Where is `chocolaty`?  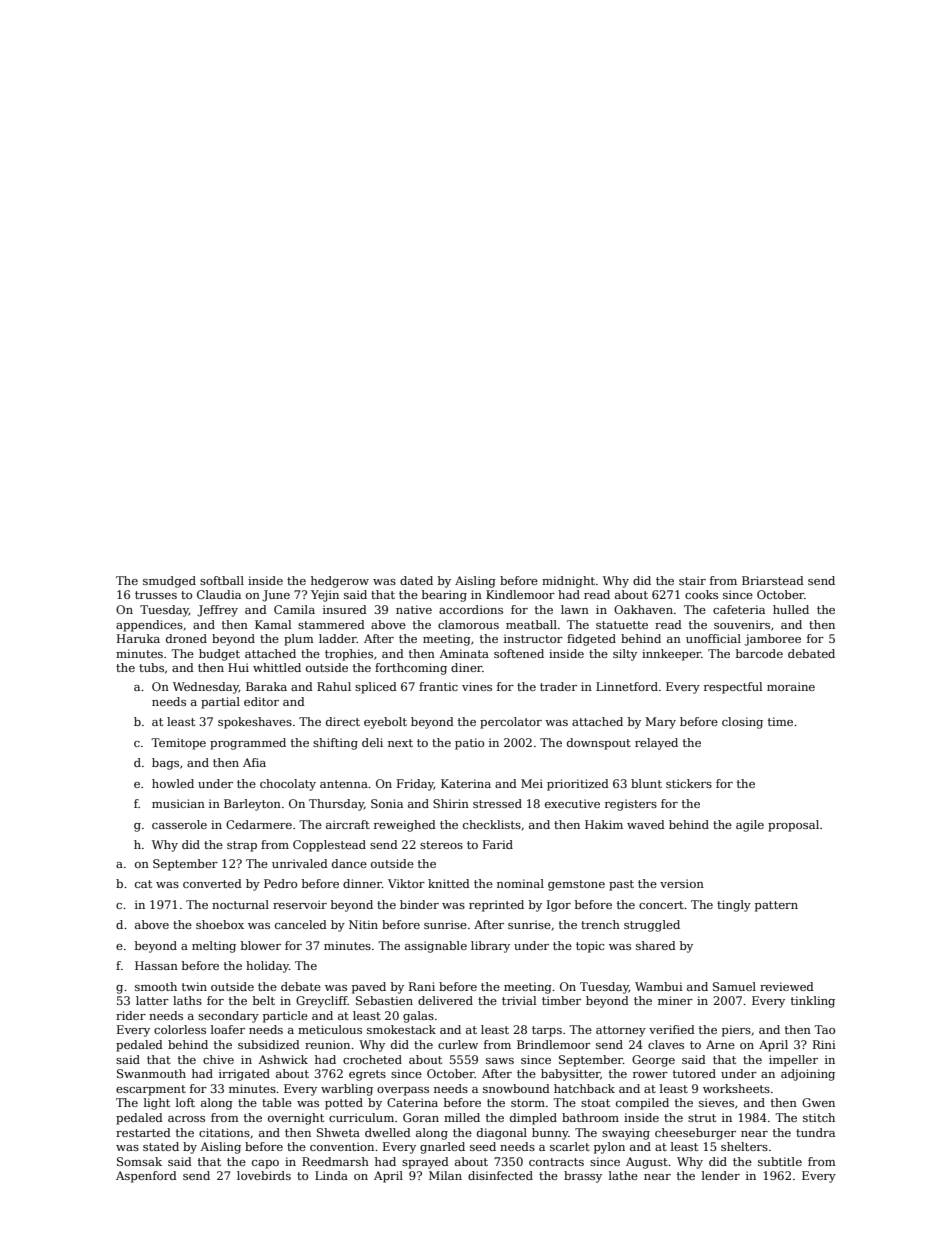 chocolaty is located at coordinates (288, 785).
